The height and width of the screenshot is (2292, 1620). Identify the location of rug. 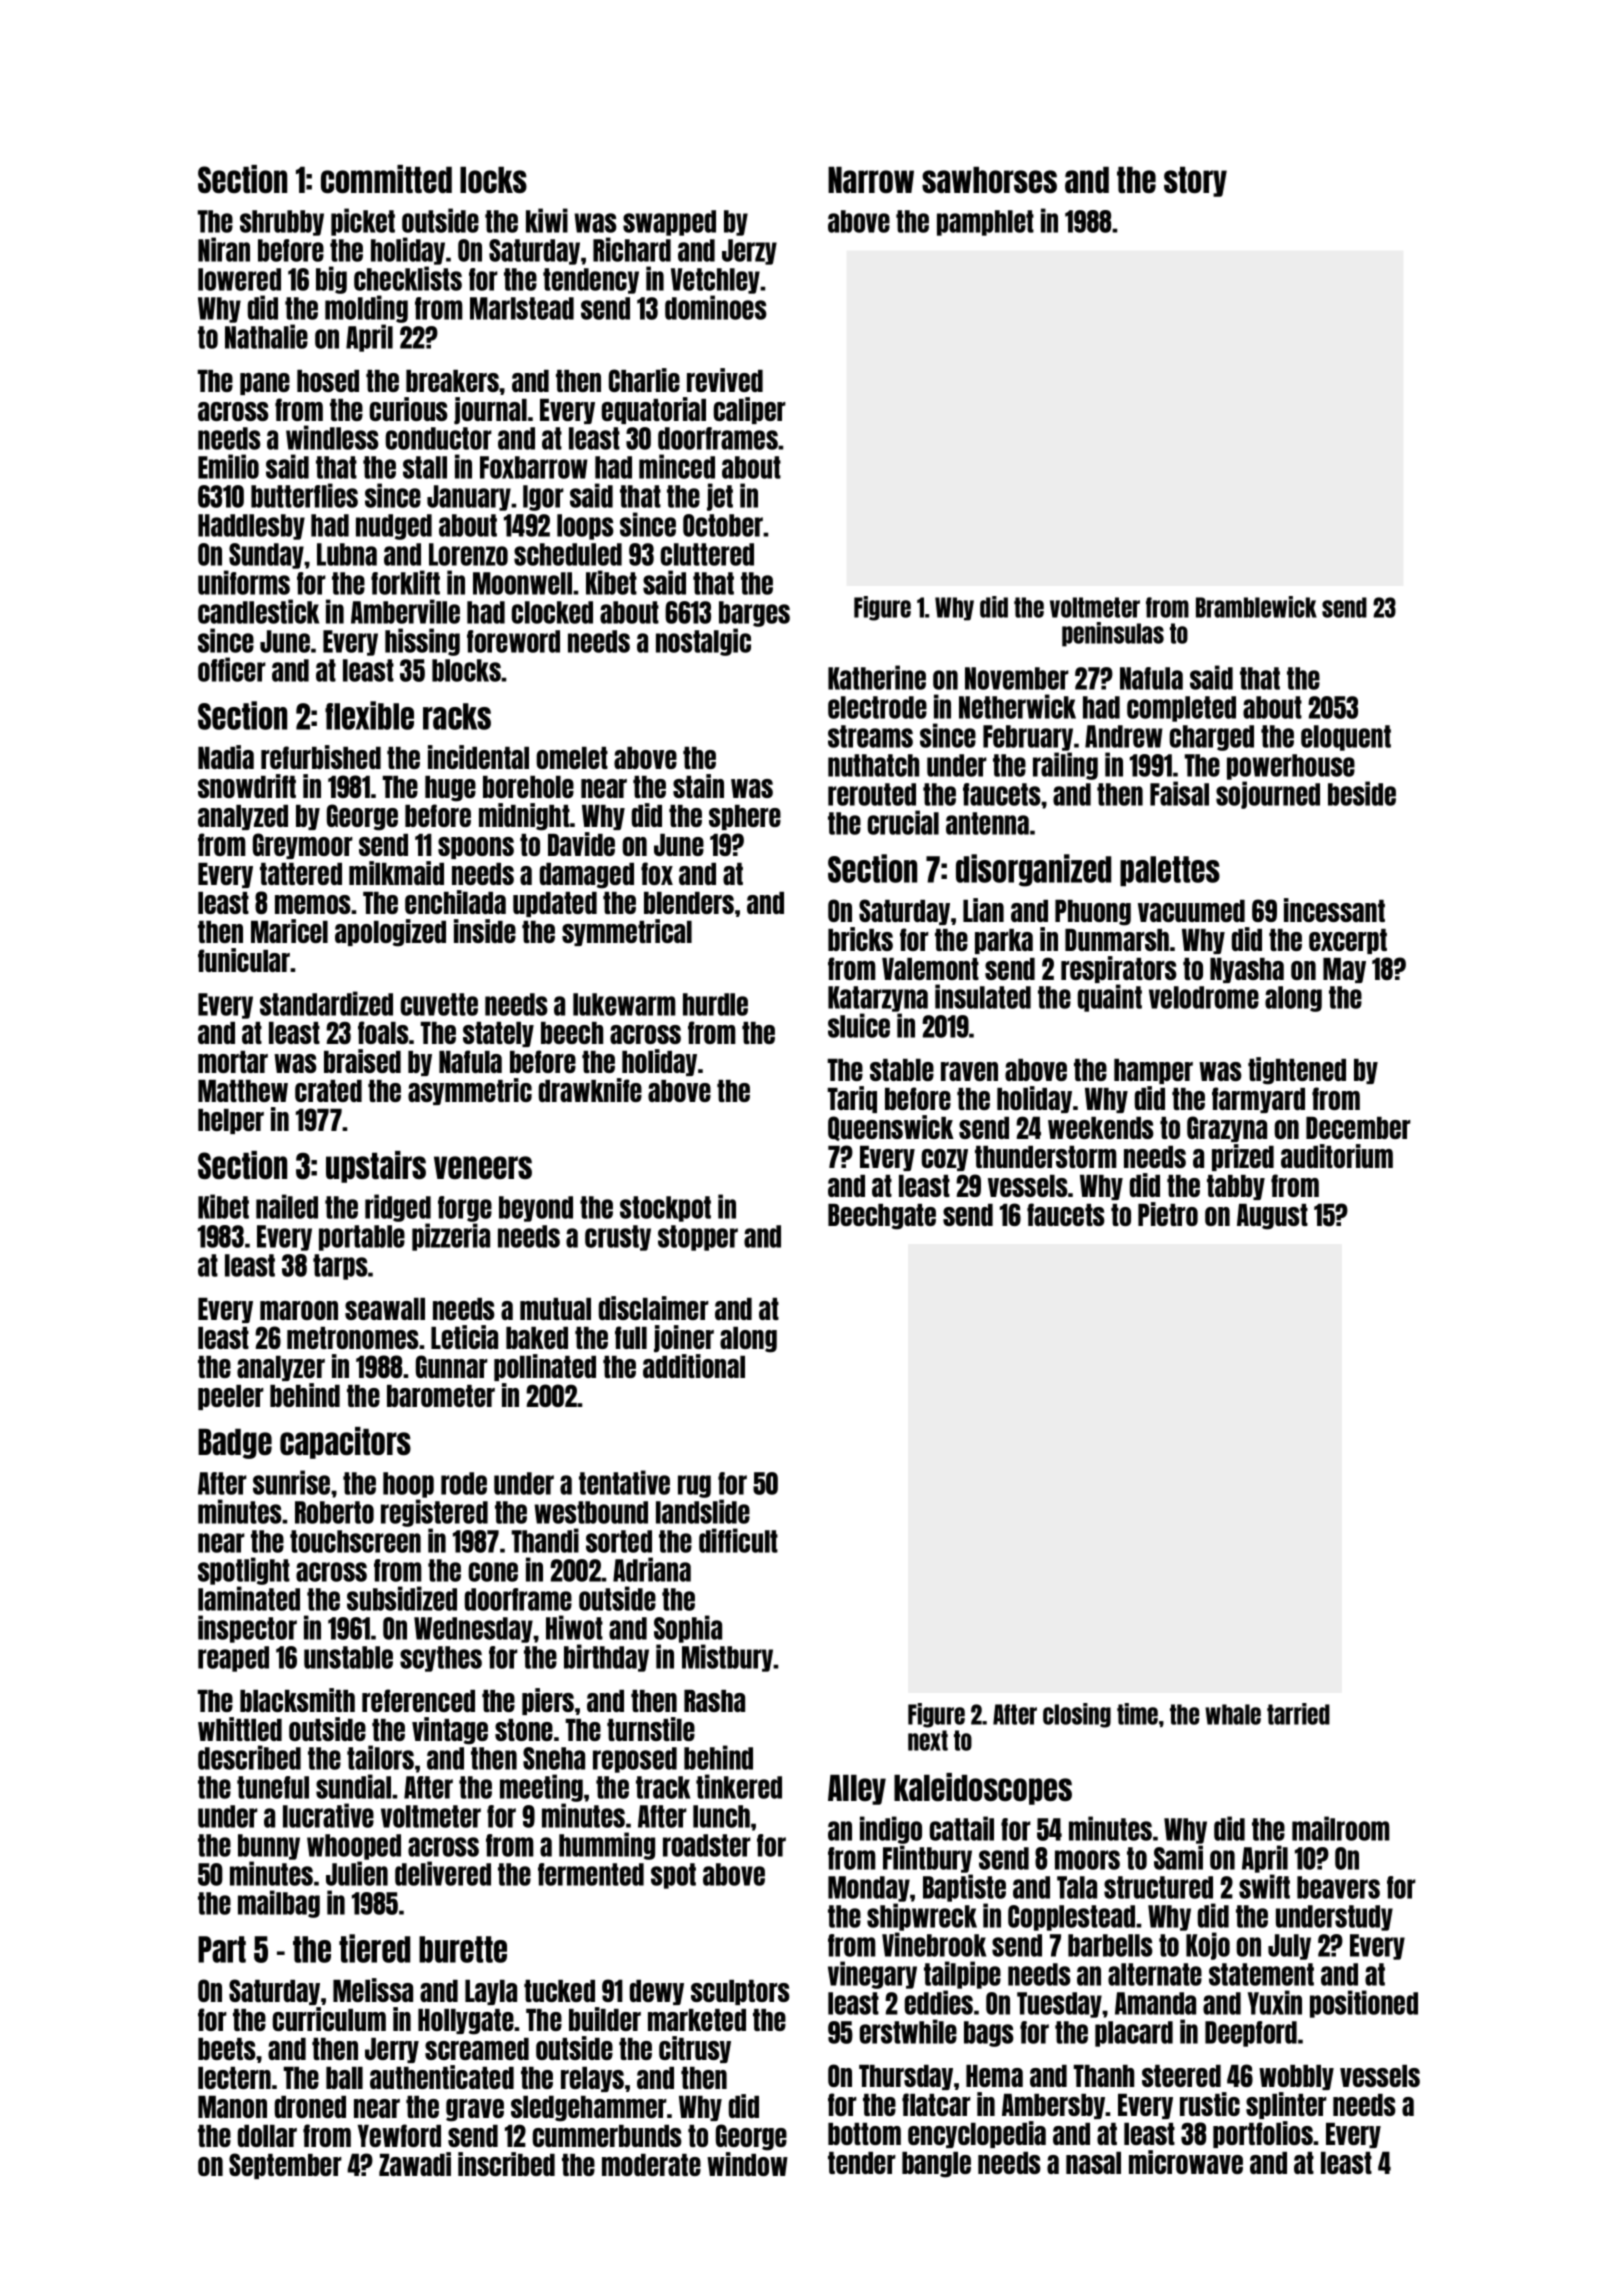
(694, 1486).
